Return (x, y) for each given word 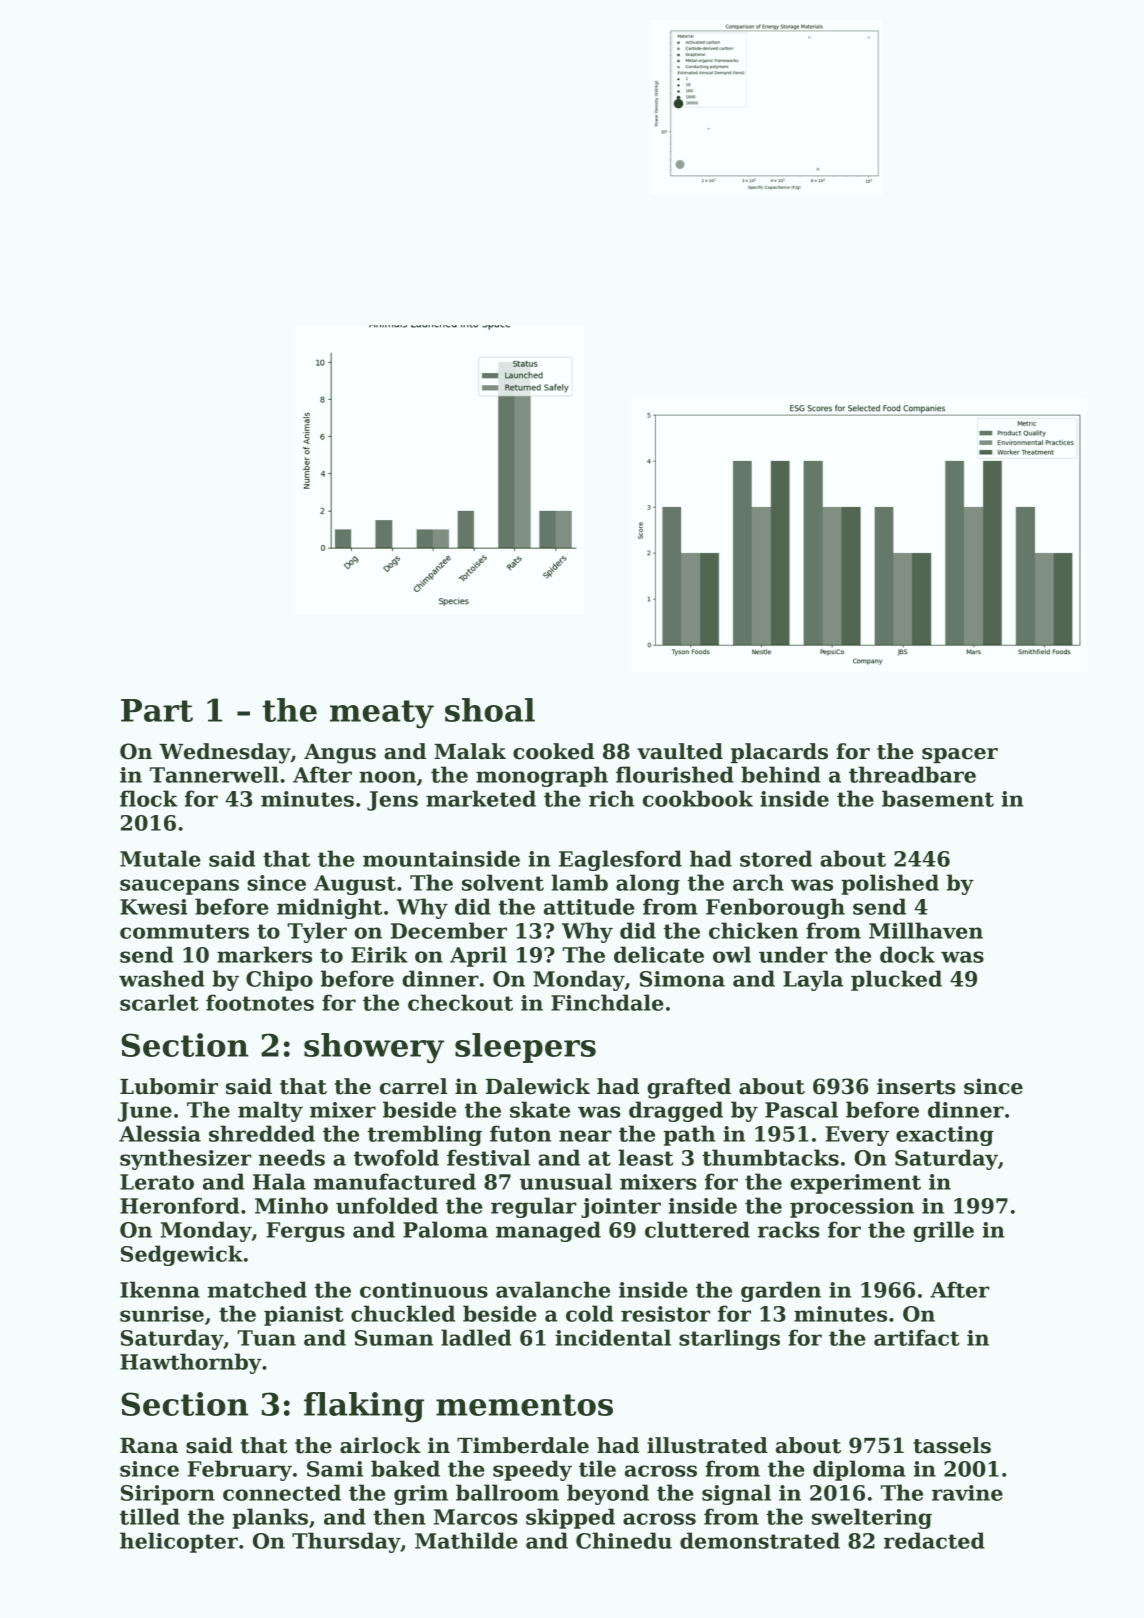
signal (736, 1494)
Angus (340, 754)
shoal (490, 710)
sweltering (872, 1518)
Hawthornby (191, 1363)
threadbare (912, 774)
